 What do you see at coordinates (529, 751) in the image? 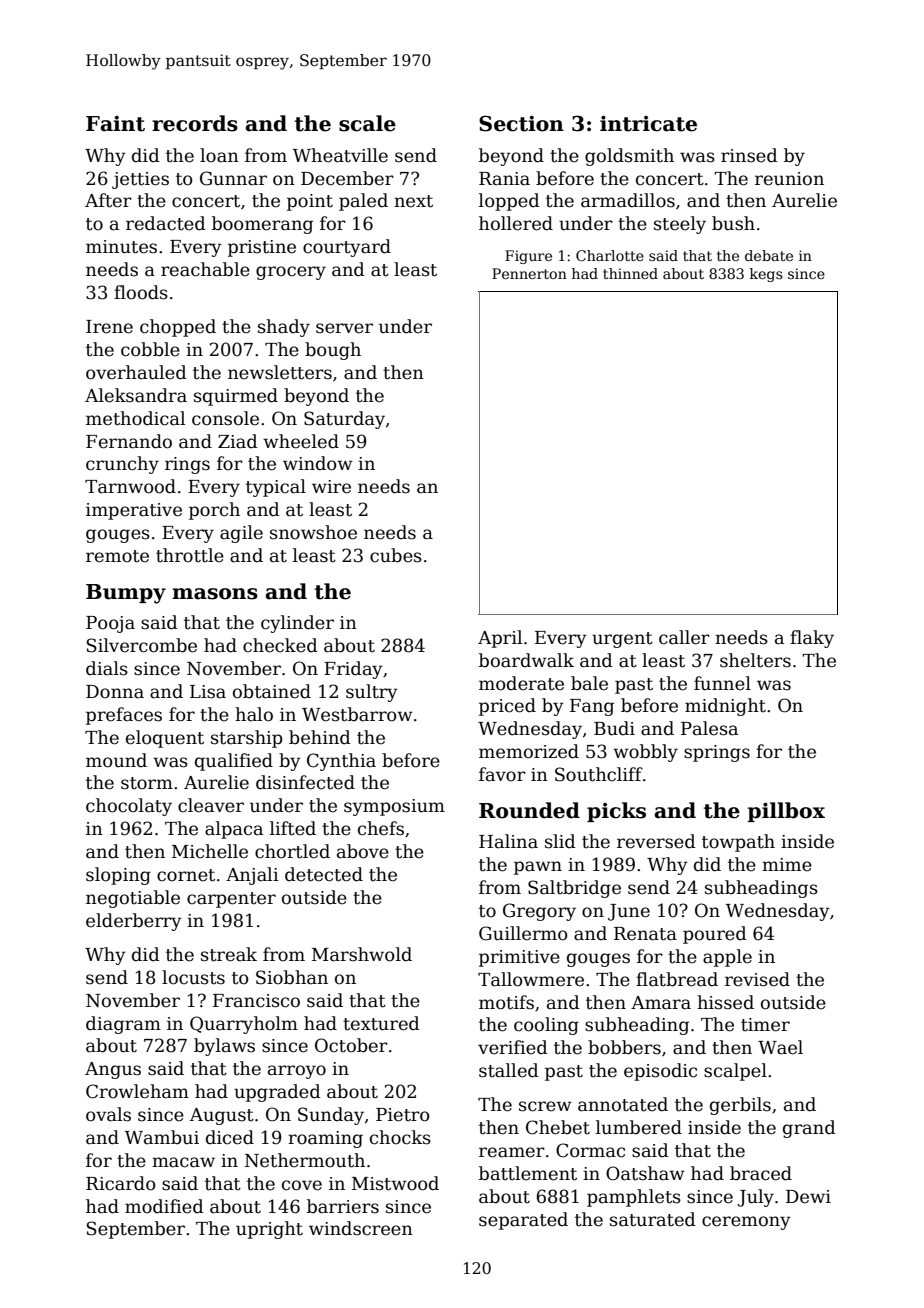
I see `memorized` at bounding box center [529, 751].
